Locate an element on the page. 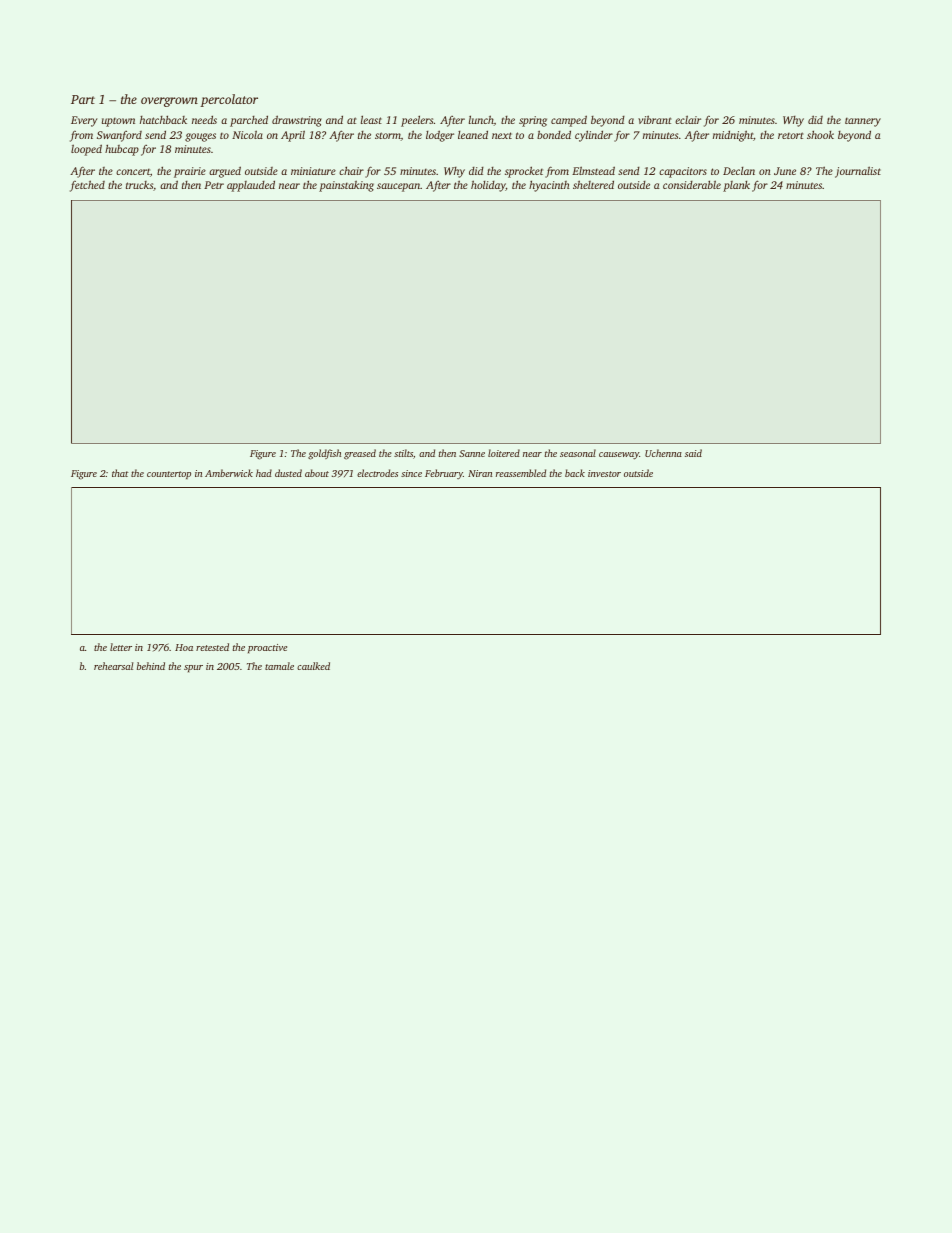 This page has width=952, height=1233. applauded is located at coordinates (251, 186).
